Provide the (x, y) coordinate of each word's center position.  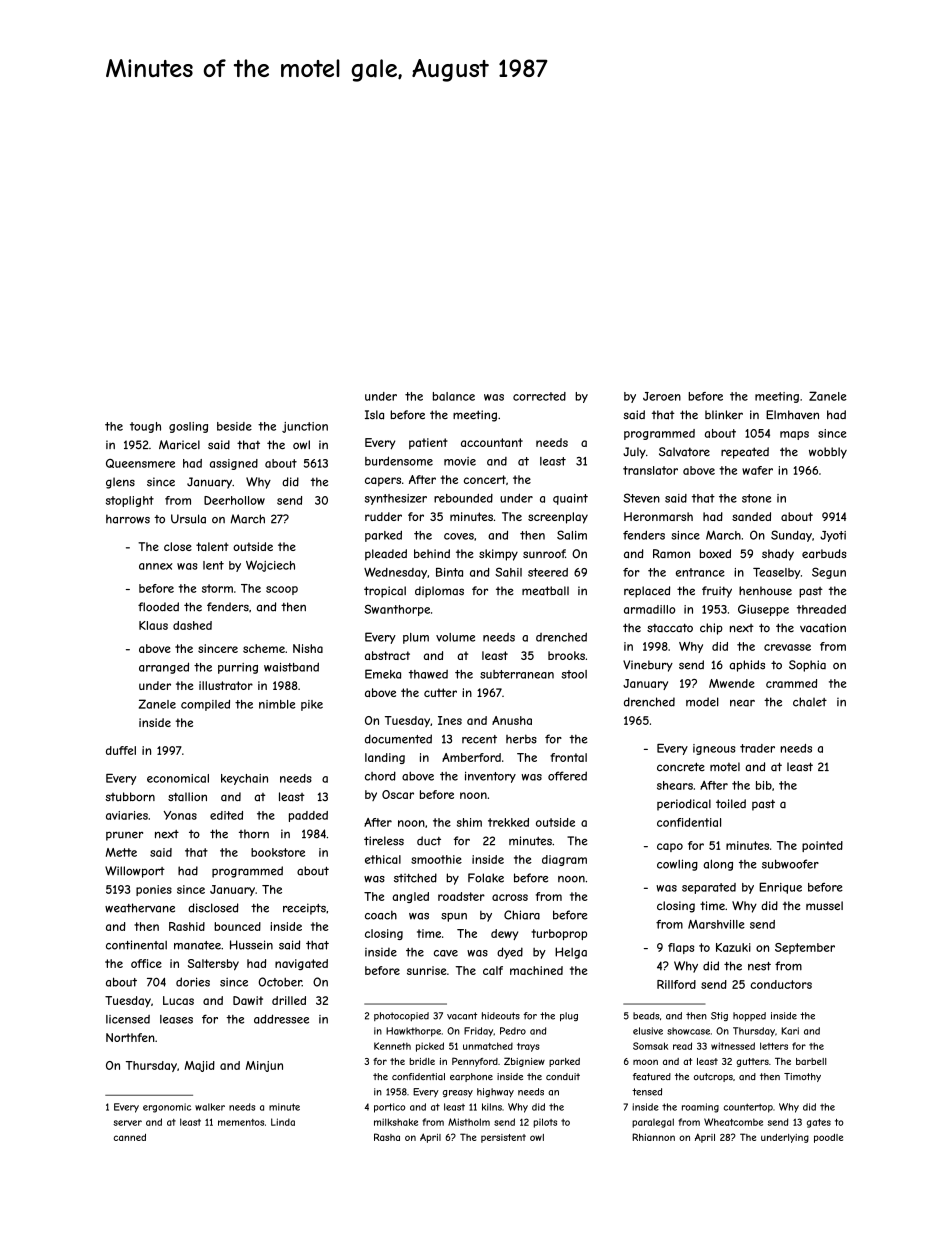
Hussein (251, 945)
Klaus (153, 625)
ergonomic (167, 1108)
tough (145, 427)
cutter (440, 692)
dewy (504, 934)
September (805, 948)
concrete (681, 766)
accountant (492, 442)
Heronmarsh (658, 516)
